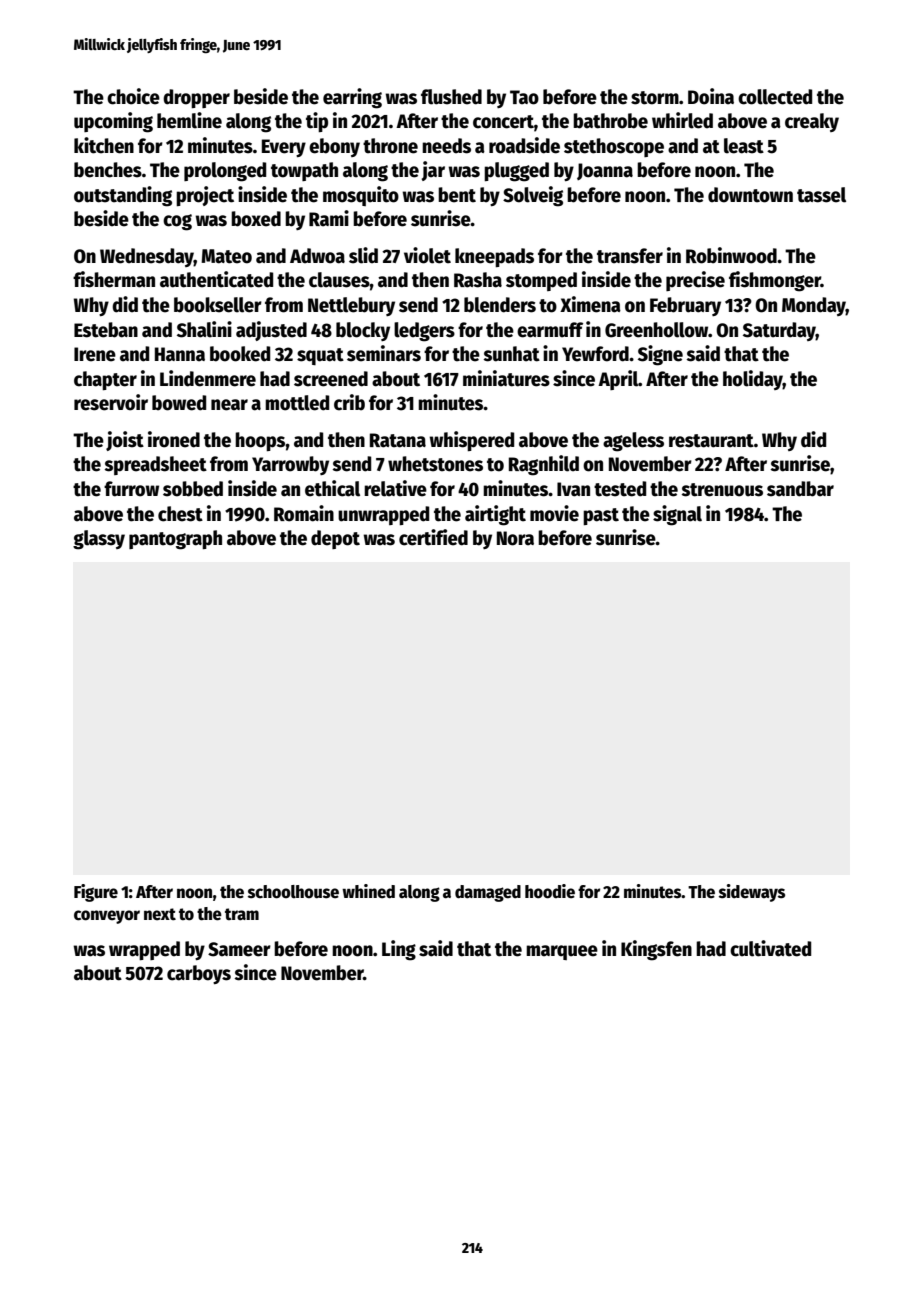 This screenshot has width=924, height=1314. Describe the element at coordinates (677, 515) in the screenshot. I see `signal` at that location.
